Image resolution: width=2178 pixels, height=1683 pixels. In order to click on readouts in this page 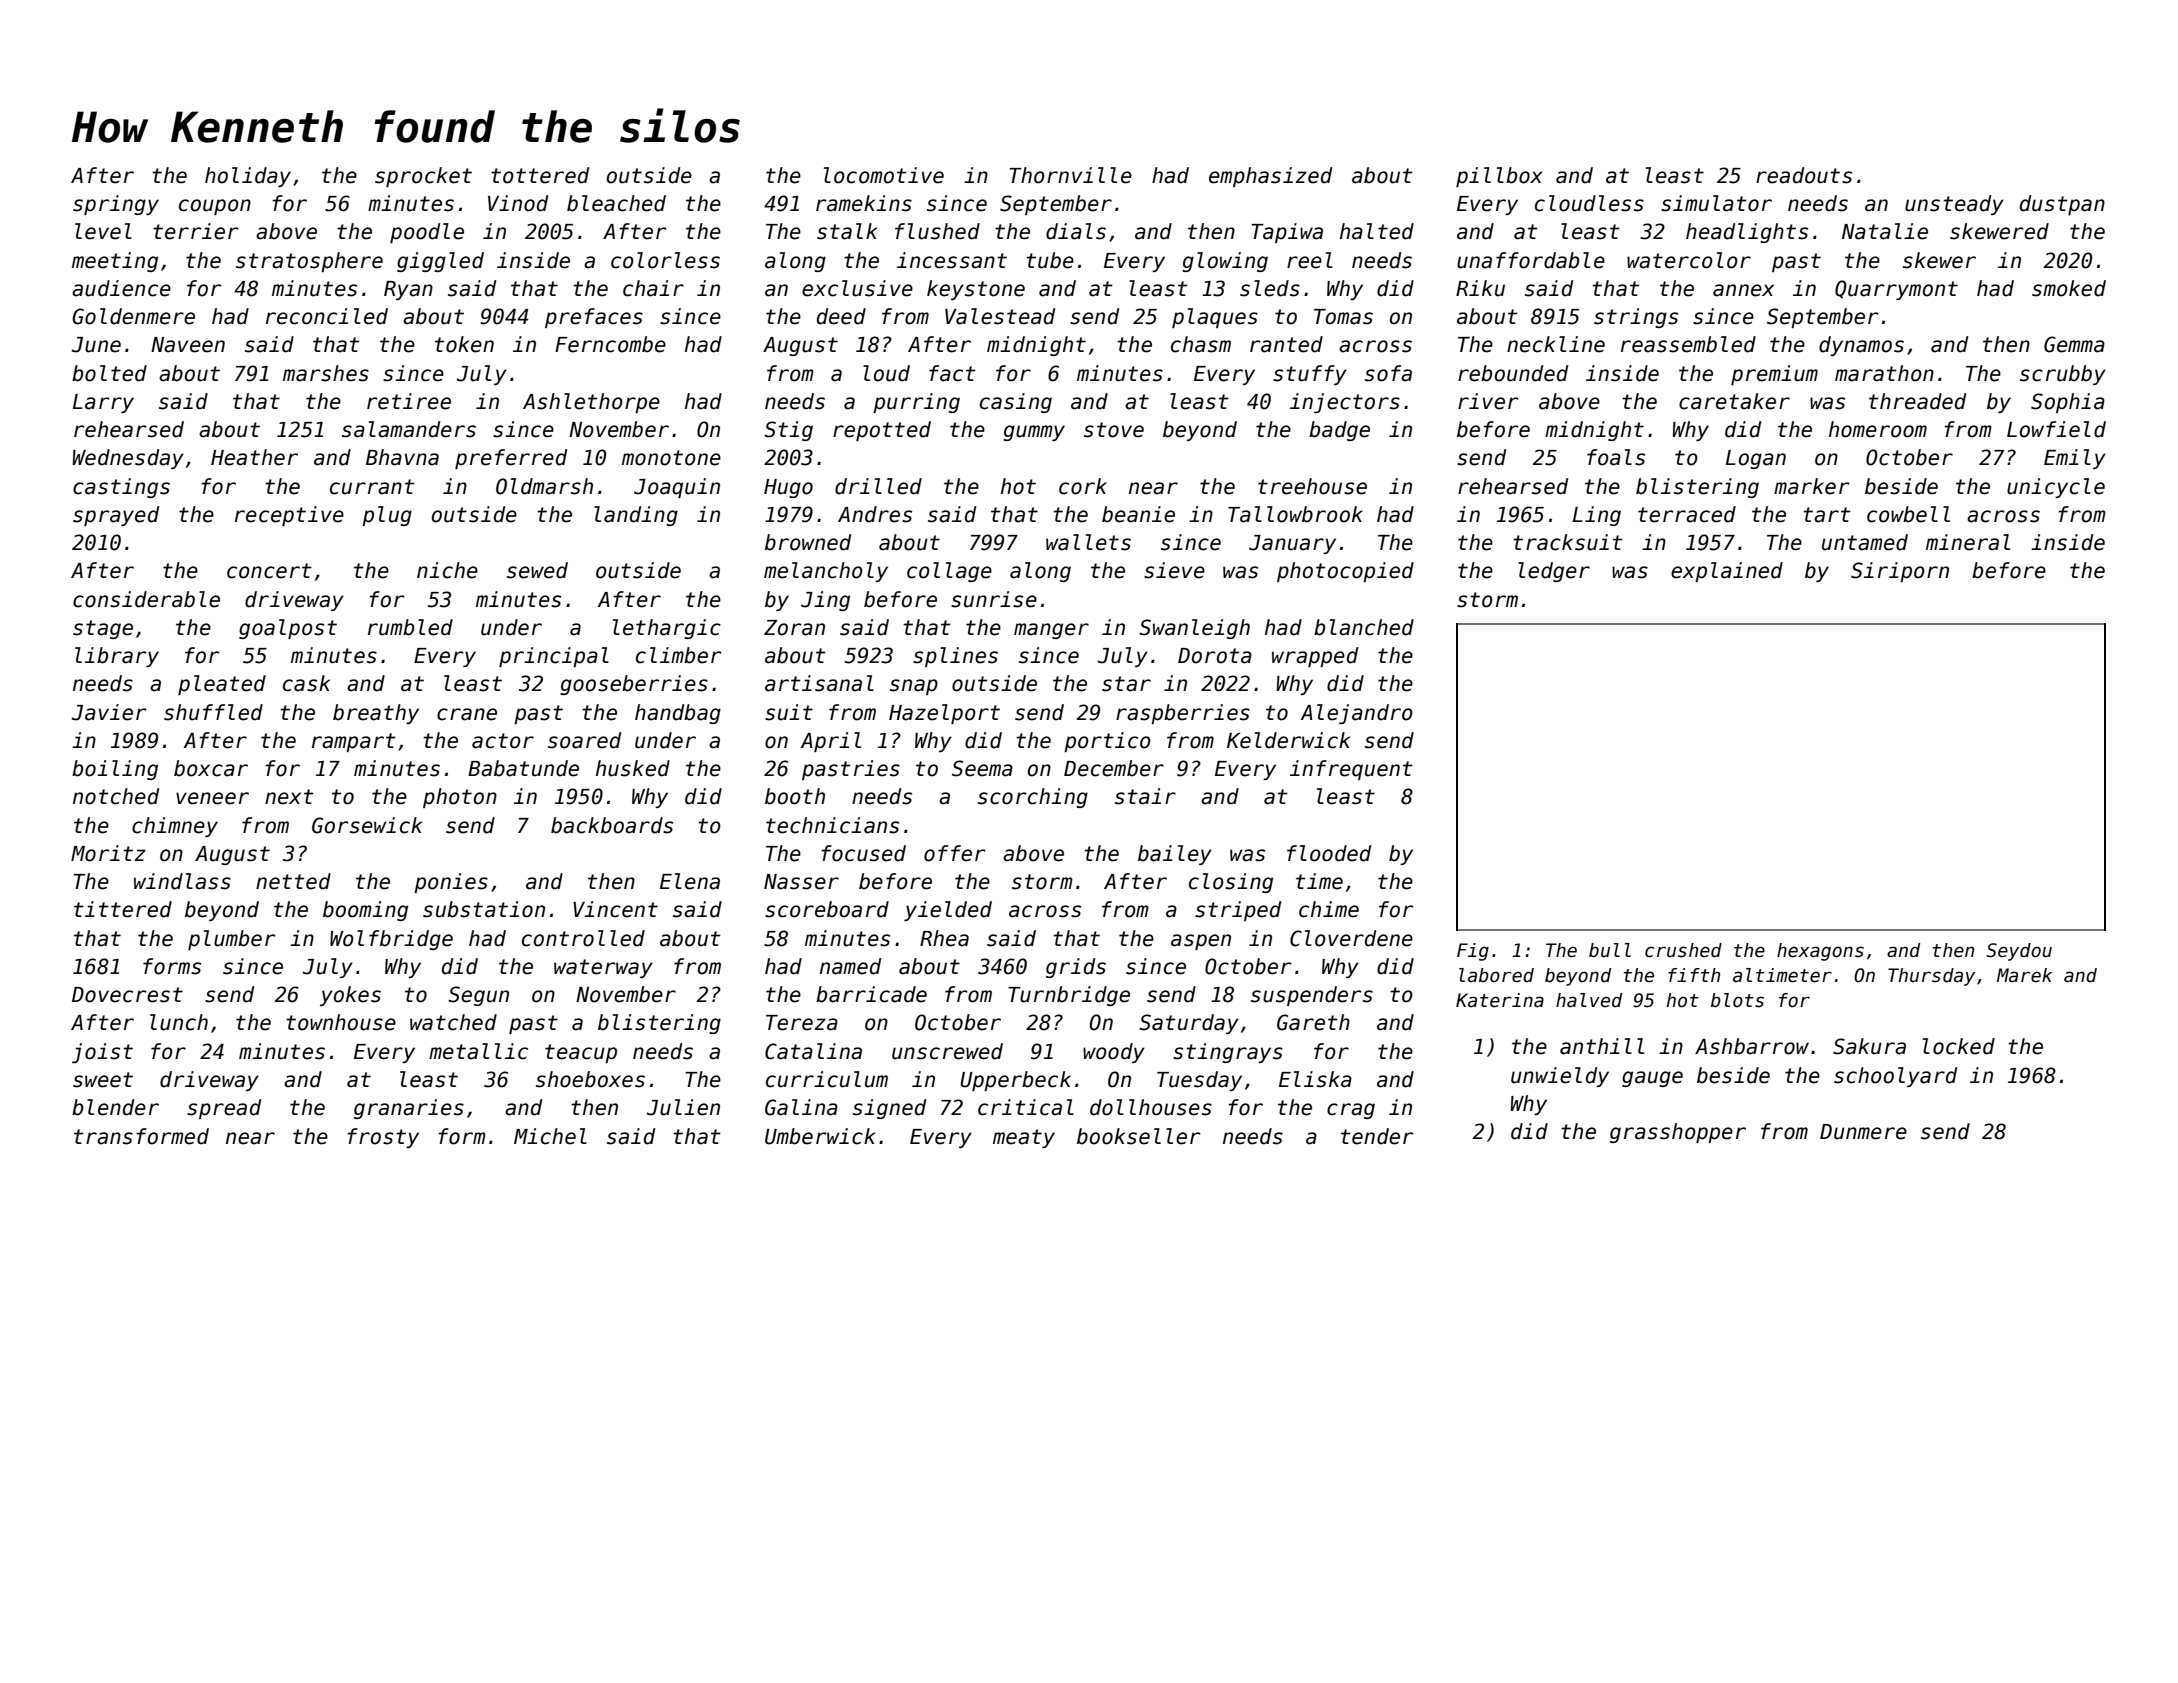, I will do `click(1804, 175)`.
